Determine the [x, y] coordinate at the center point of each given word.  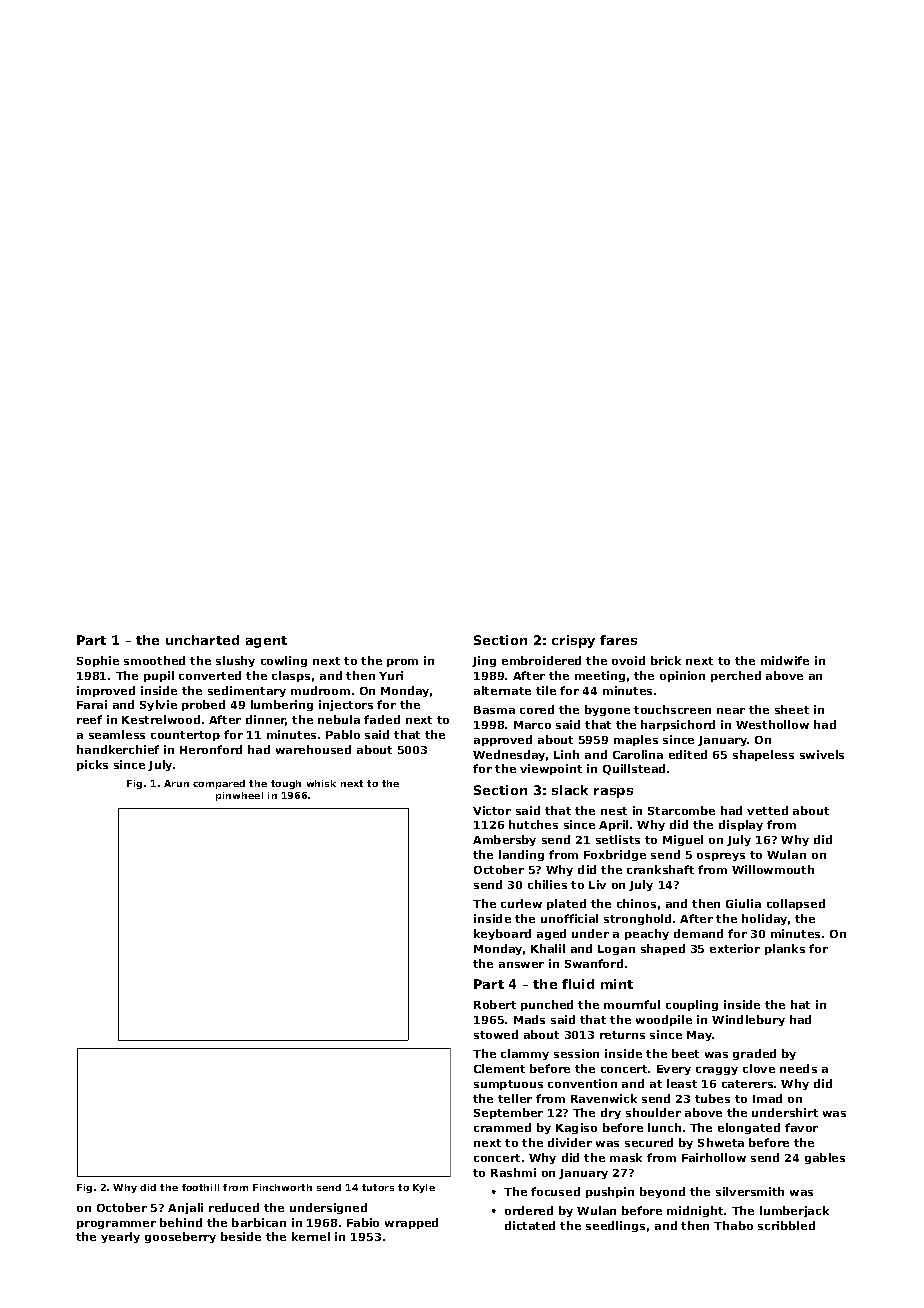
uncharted [202, 640]
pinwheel [239, 796]
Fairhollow [714, 1157]
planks [785, 949]
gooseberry [180, 1237]
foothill [200, 1187]
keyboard [502, 934]
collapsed [796, 904]
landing [521, 855]
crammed [502, 1127]
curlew [521, 903]
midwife [785, 660]
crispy [573, 641]
